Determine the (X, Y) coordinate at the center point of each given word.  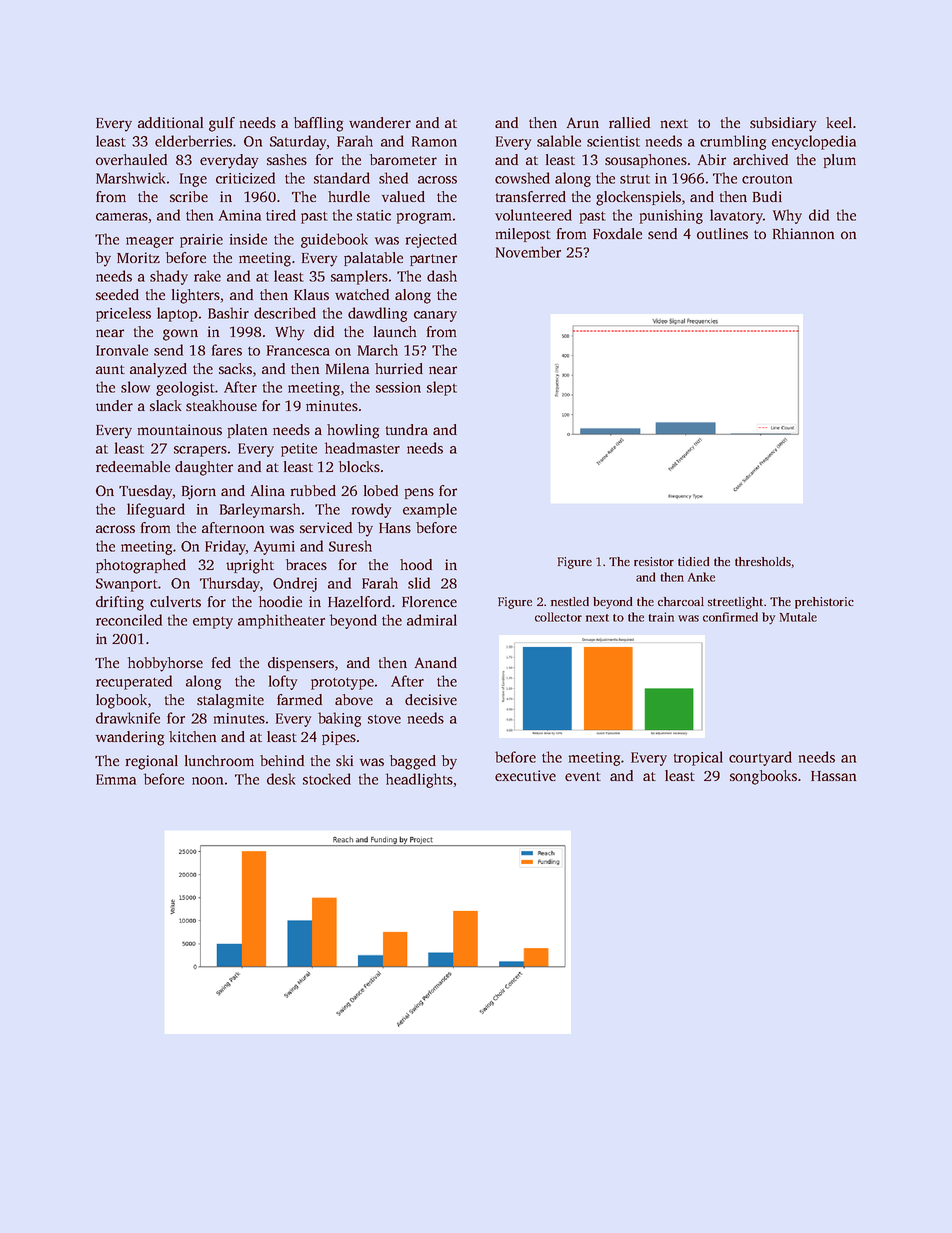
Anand (436, 662)
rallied (629, 122)
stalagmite (230, 701)
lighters (196, 296)
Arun (583, 122)
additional (170, 122)
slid (419, 583)
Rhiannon (803, 233)
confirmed (730, 617)
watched (362, 294)
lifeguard (156, 510)
